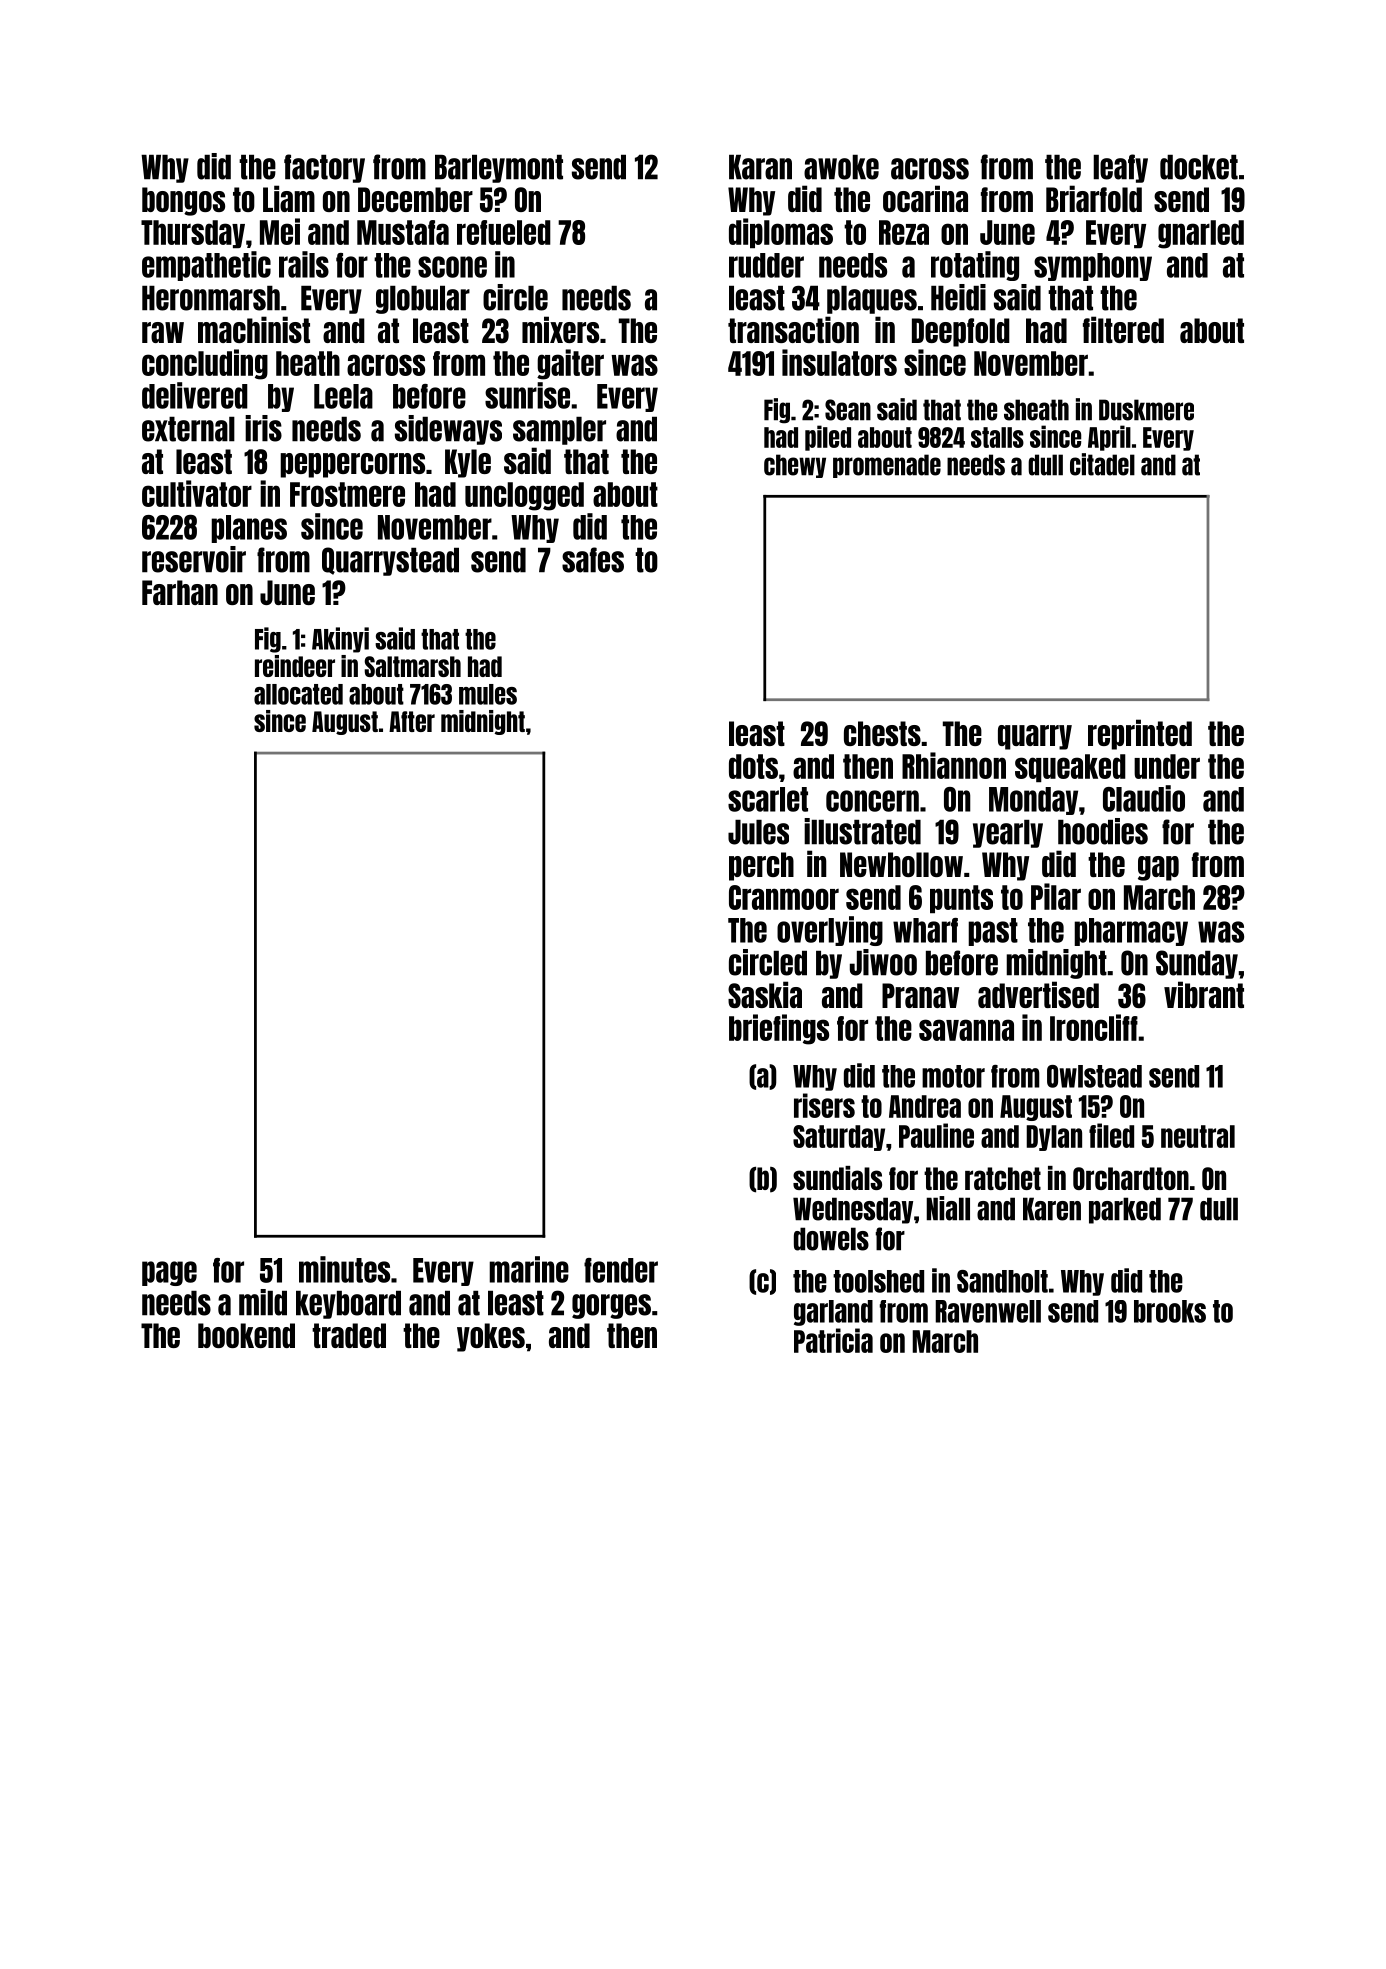 Image resolution: width=1386 pixels, height=1969 pixels. What do you see at coordinates (1111, 1135) in the image?
I see `filed` at bounding box center [1111, 1135].
